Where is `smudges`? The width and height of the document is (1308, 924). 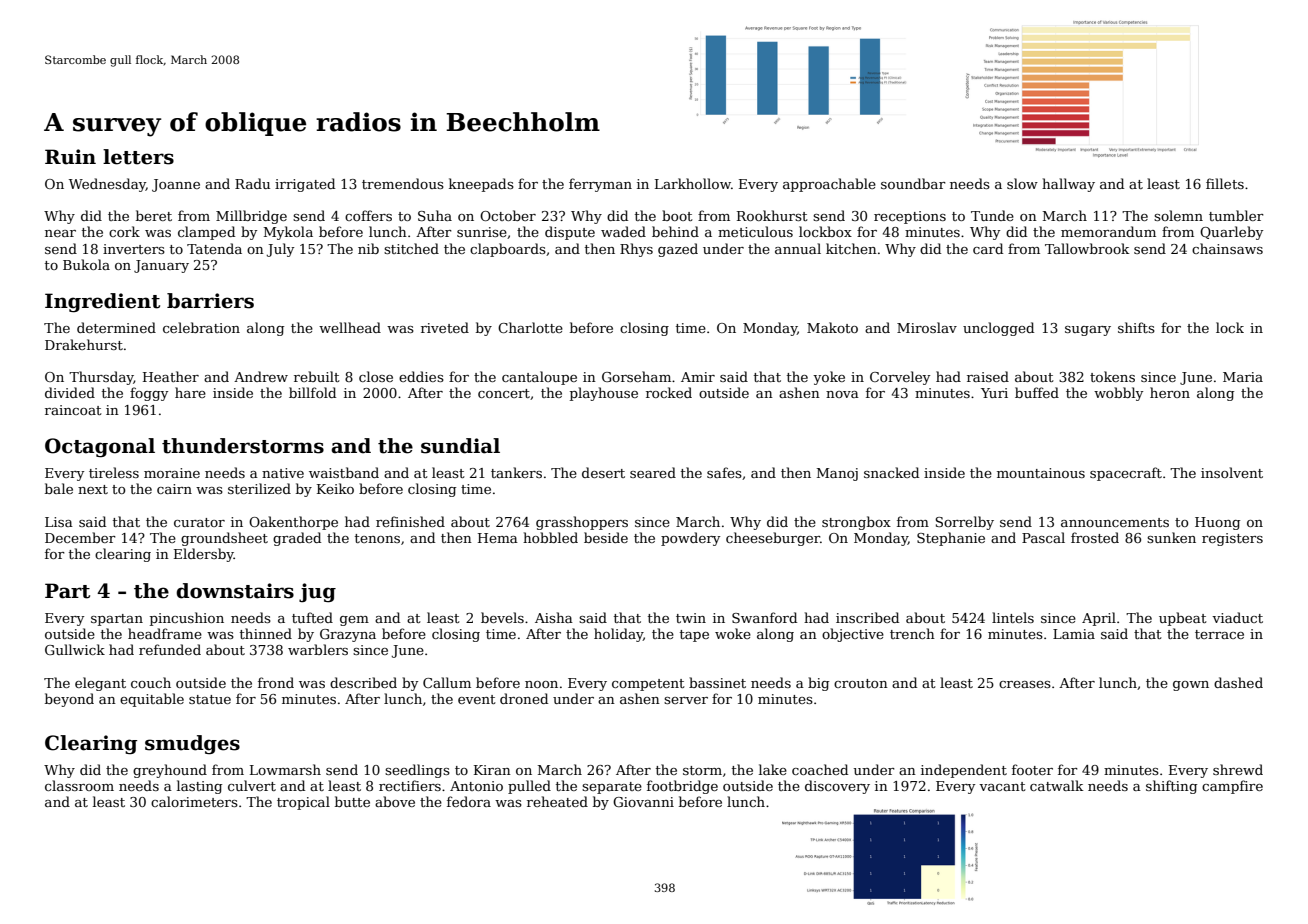 smudges is located at coordinates (192, 745).
